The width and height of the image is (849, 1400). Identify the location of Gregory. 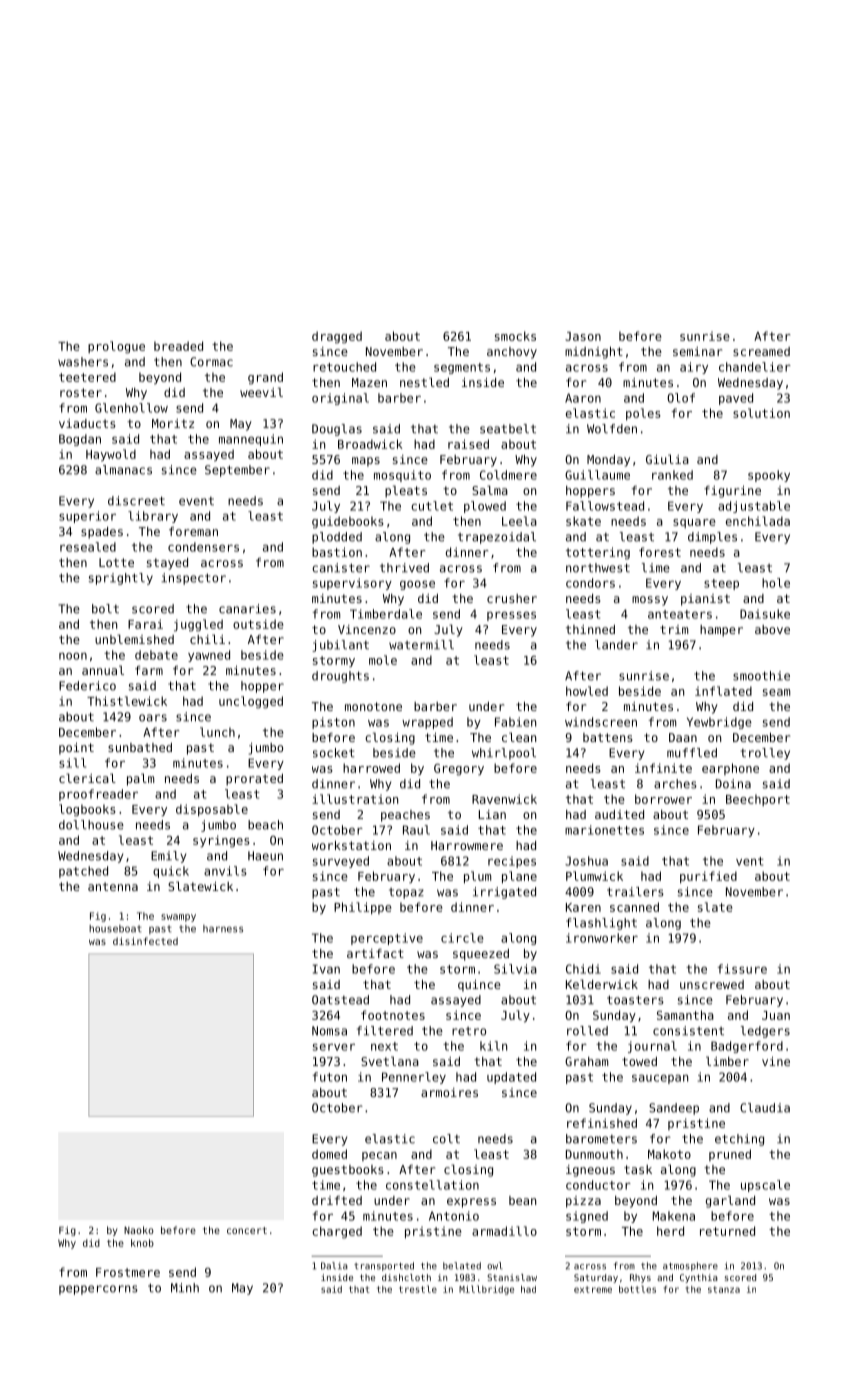
(459, 770).
